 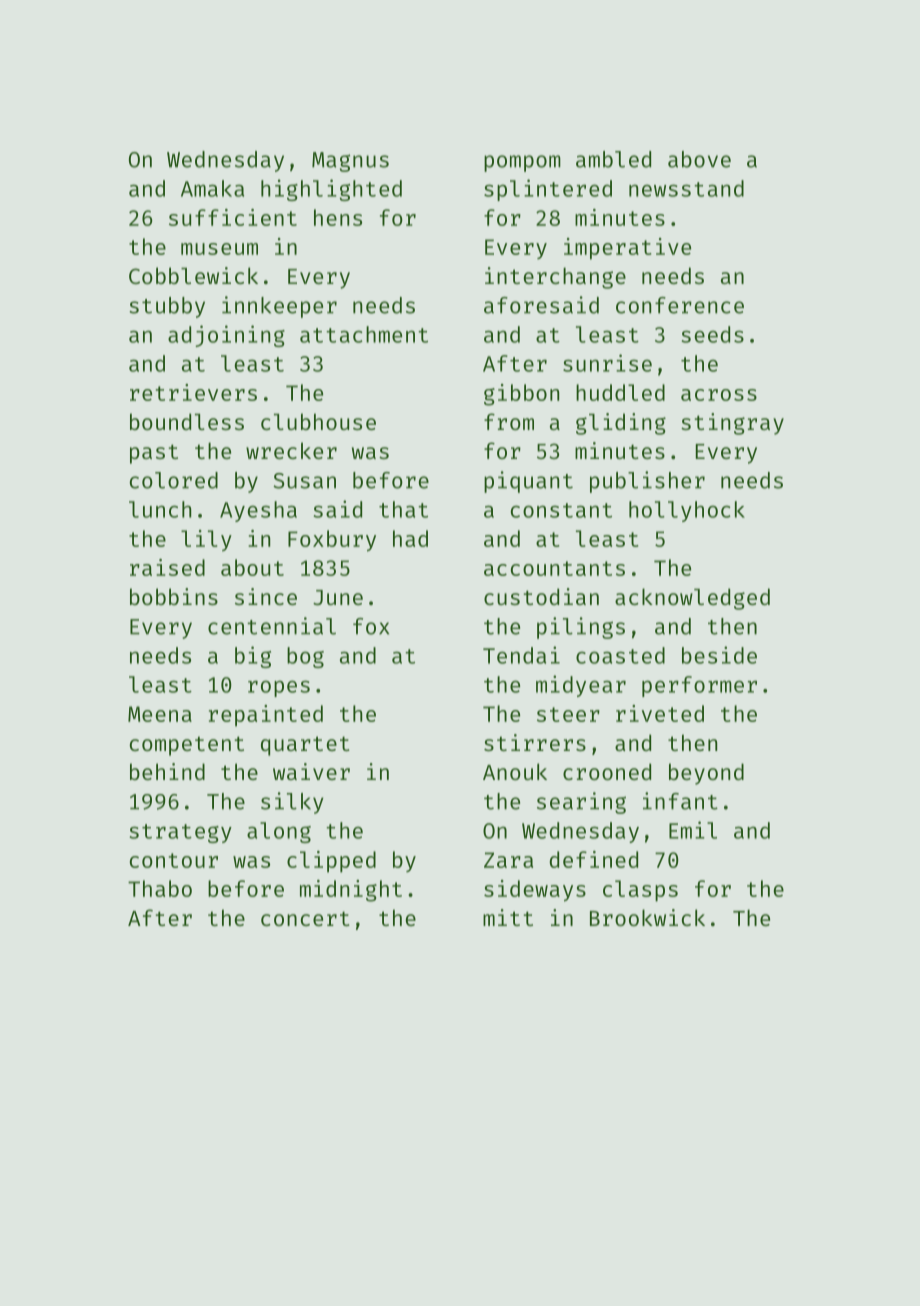 What do you see at coordinates (541, 596) in the screenshot?
I see `custodian` at bounding box center [541, 596].
